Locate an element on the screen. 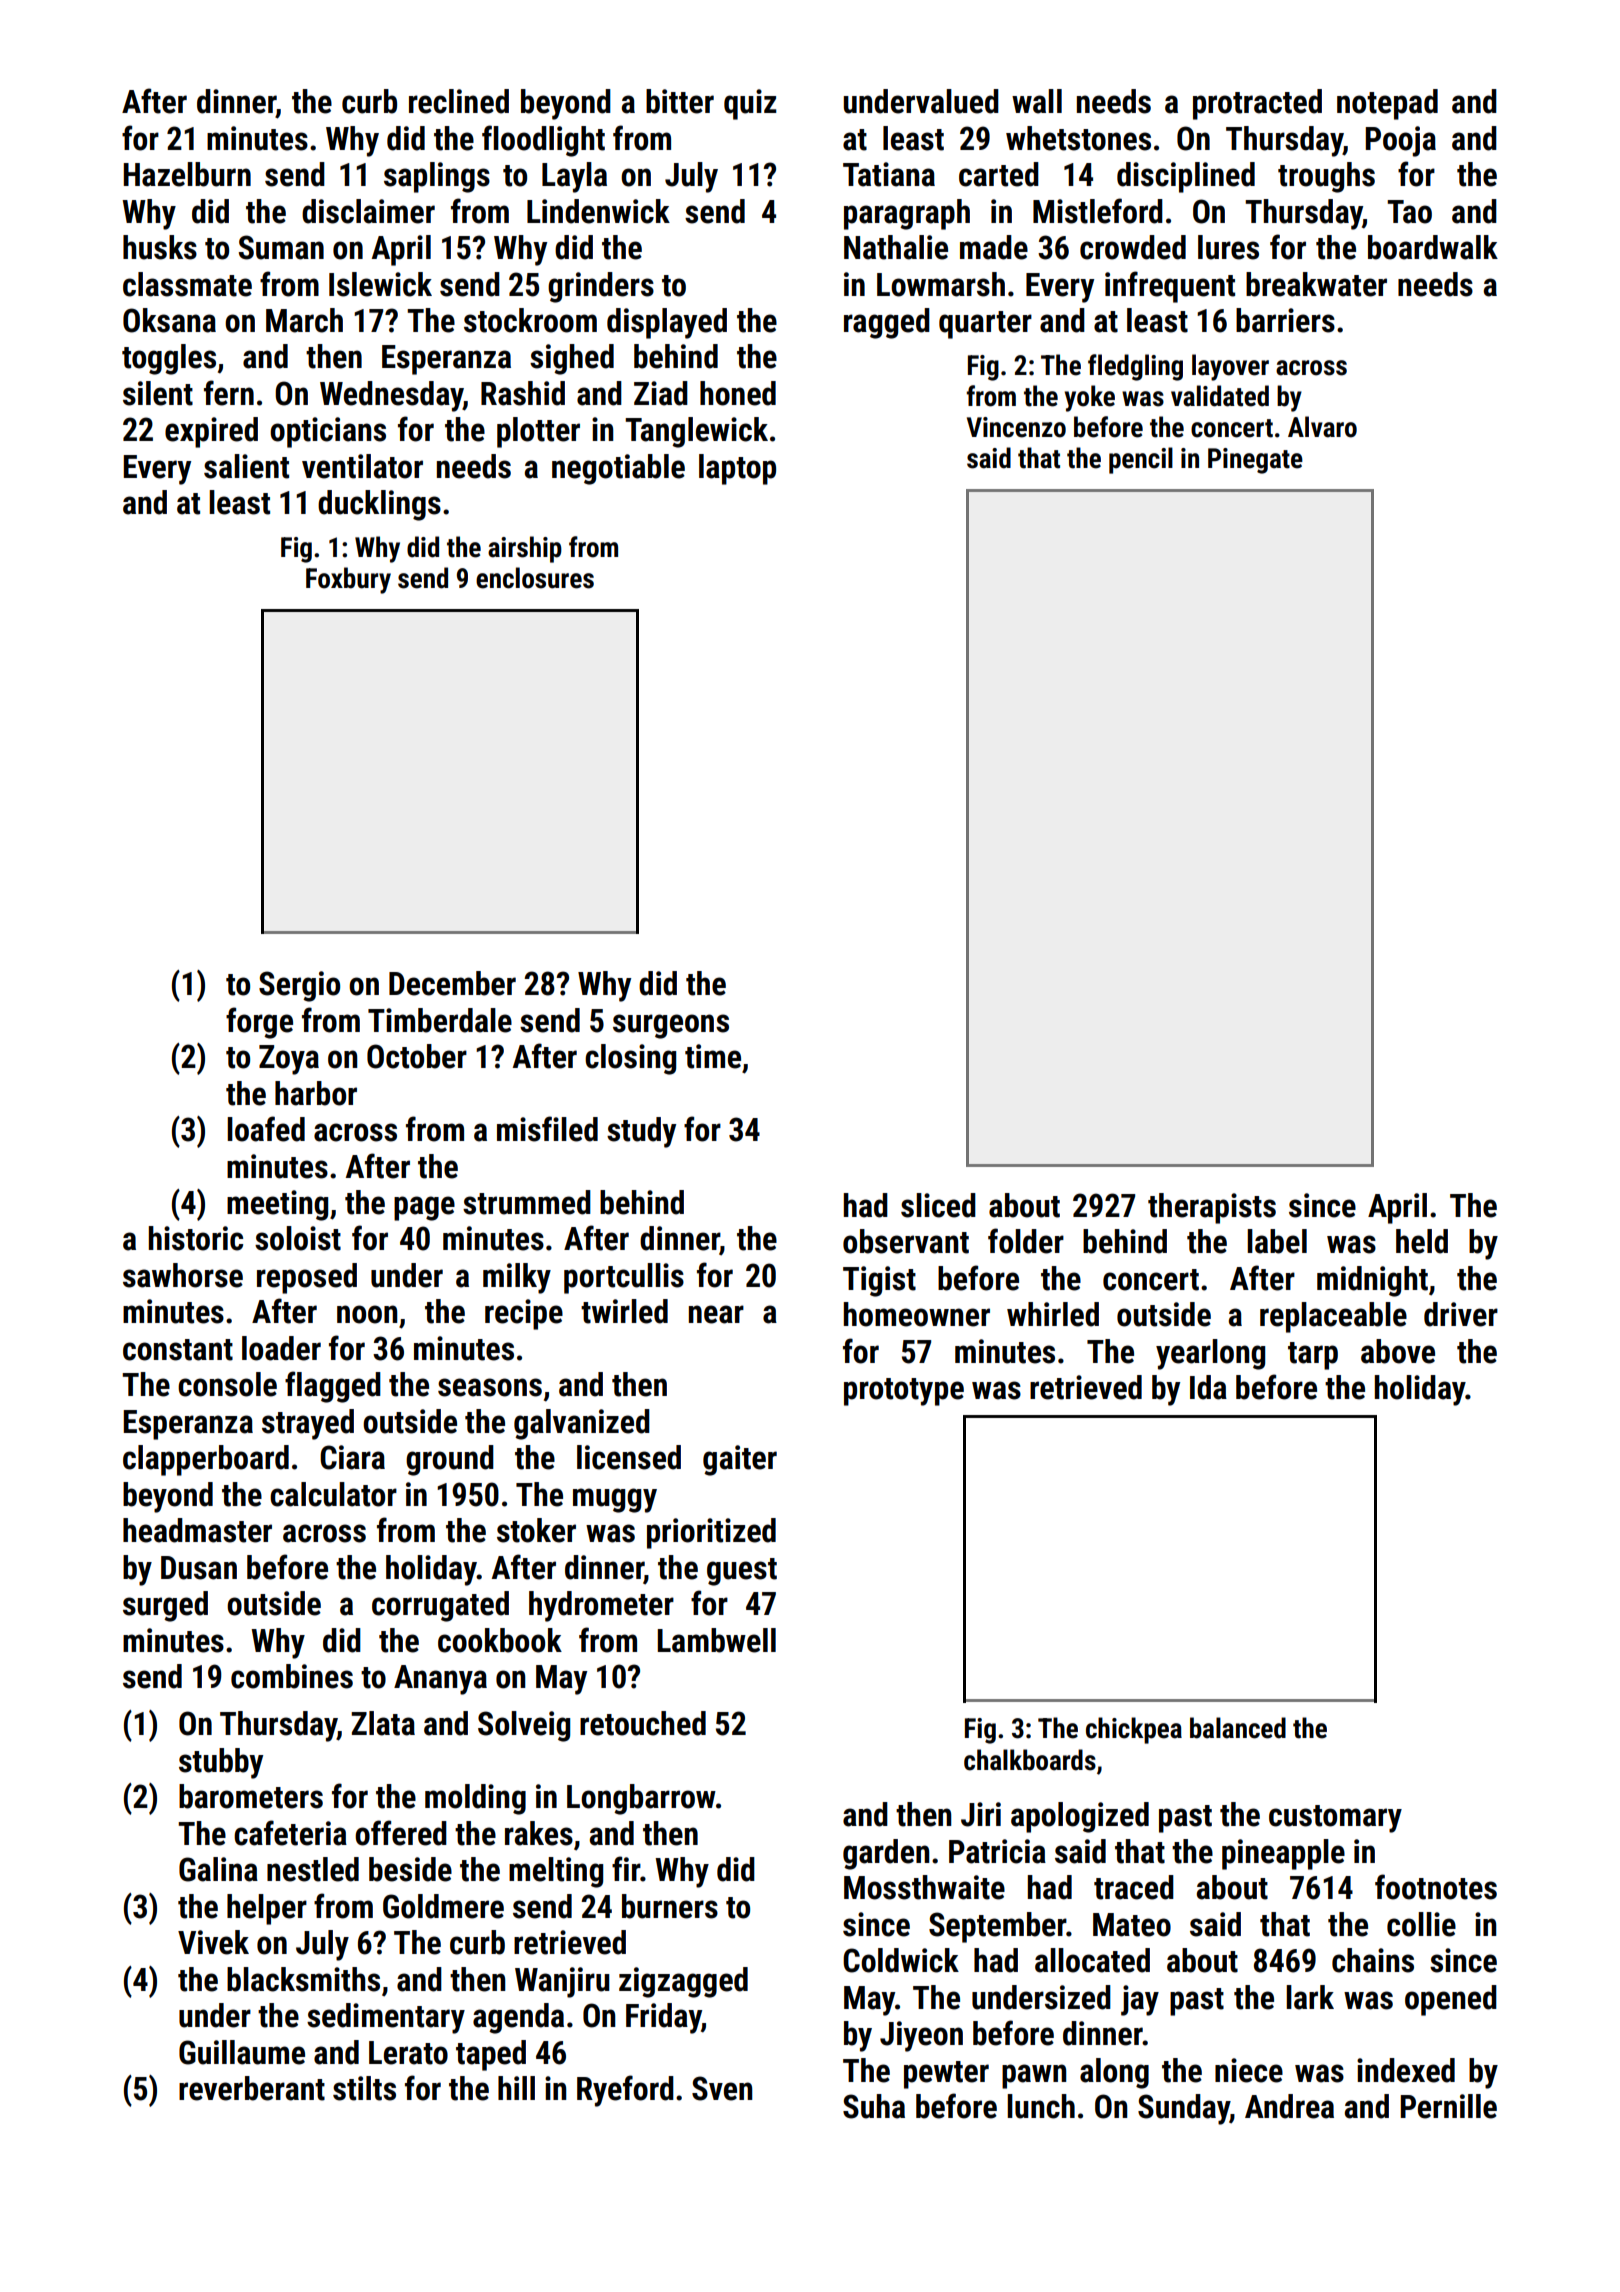 The height and width of the screenshot is (2292, 1620). milky is located at coordinates (517, 1278).
